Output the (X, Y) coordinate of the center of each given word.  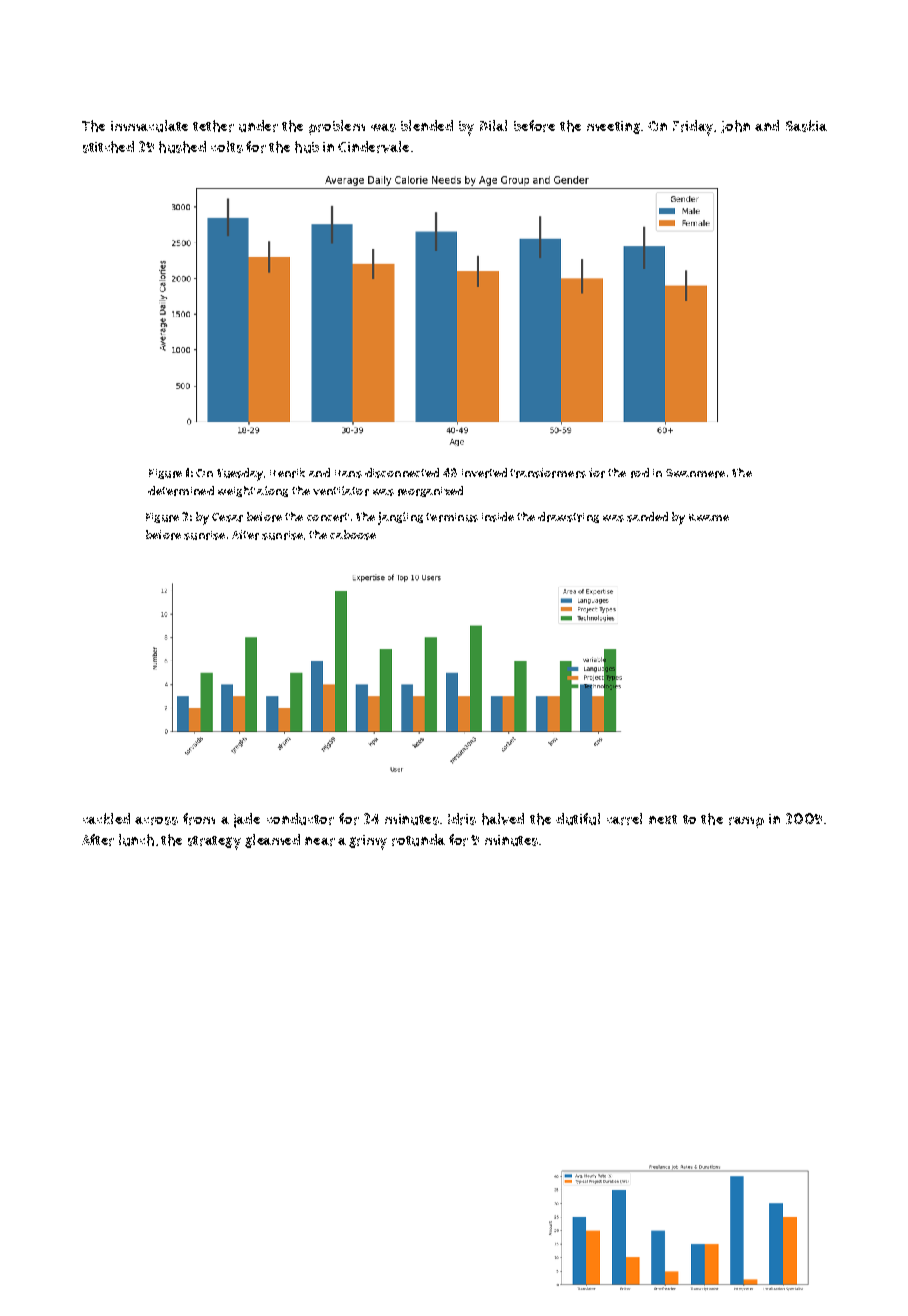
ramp (746, 822)
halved (503, 819)
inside (498, 517)
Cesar (227, 517)
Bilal (493, 125)
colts (227, 147)
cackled (106, 818)
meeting (613, 127)
